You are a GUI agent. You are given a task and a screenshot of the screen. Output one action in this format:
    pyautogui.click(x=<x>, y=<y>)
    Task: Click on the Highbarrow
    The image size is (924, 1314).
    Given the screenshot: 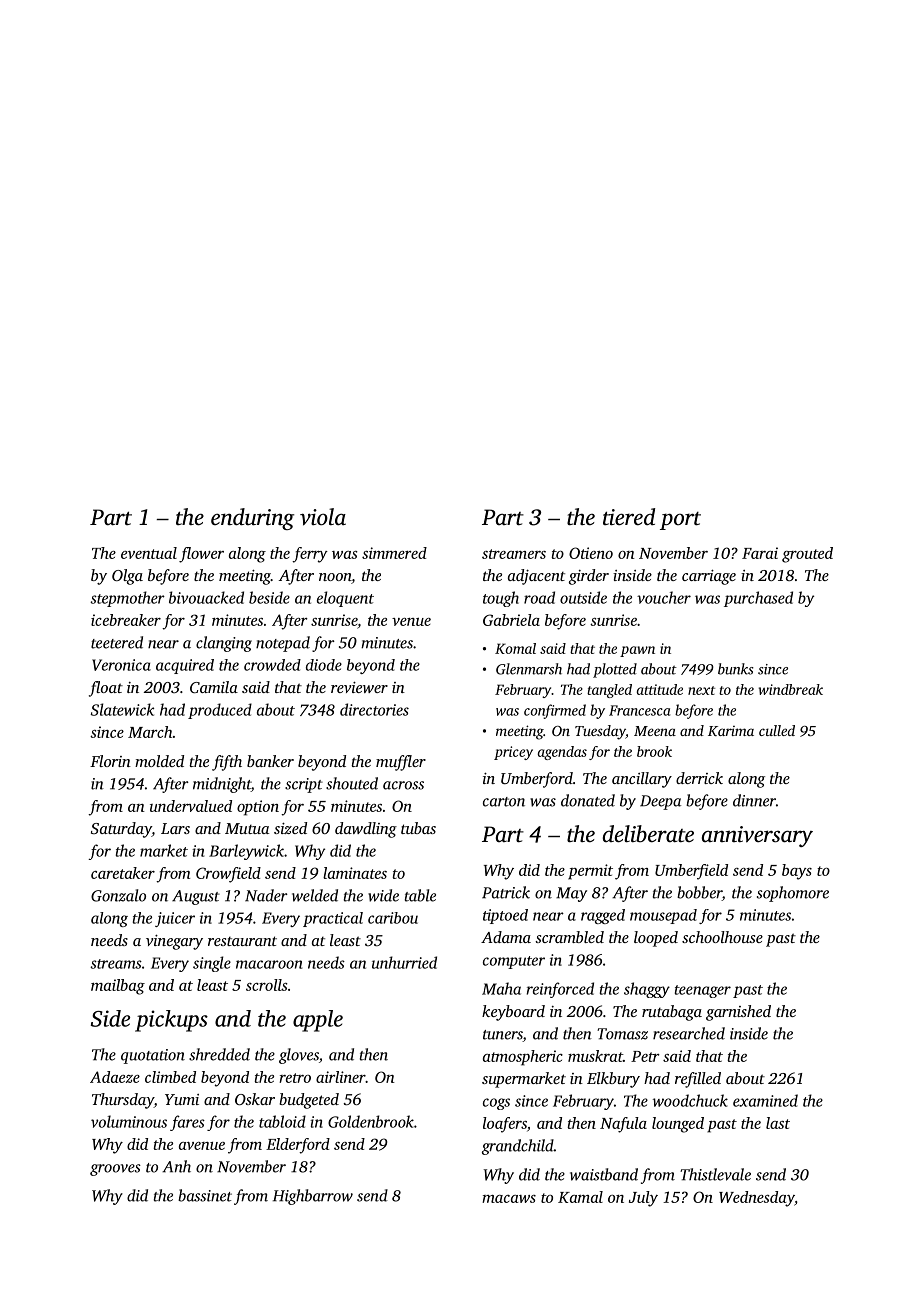 What is the action you would take?
    pyautogui.click(x=313, y=1197)
